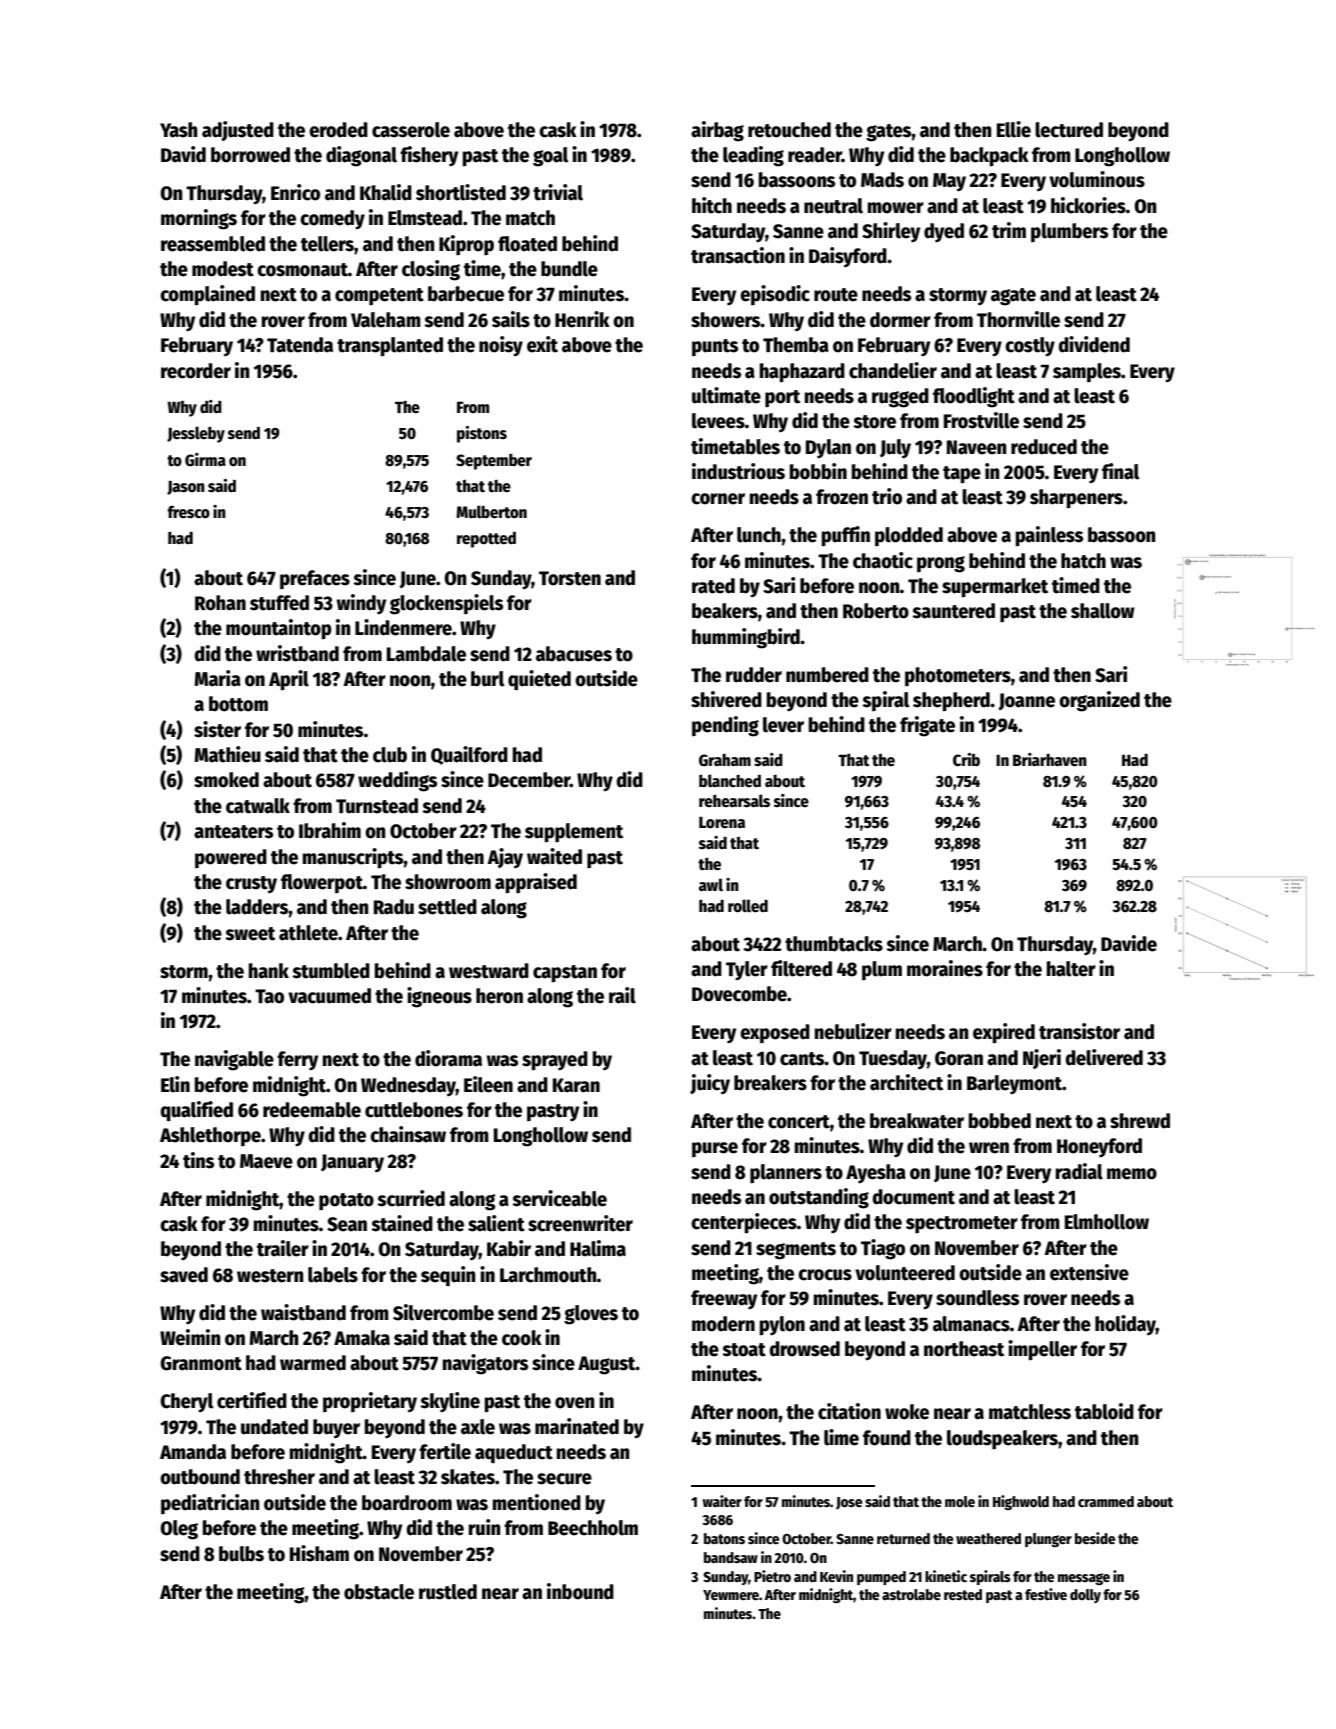  What do you see at coordinates (789, 130) in the screenshot?
I see `retouched` at bounding box center [789, 130].
